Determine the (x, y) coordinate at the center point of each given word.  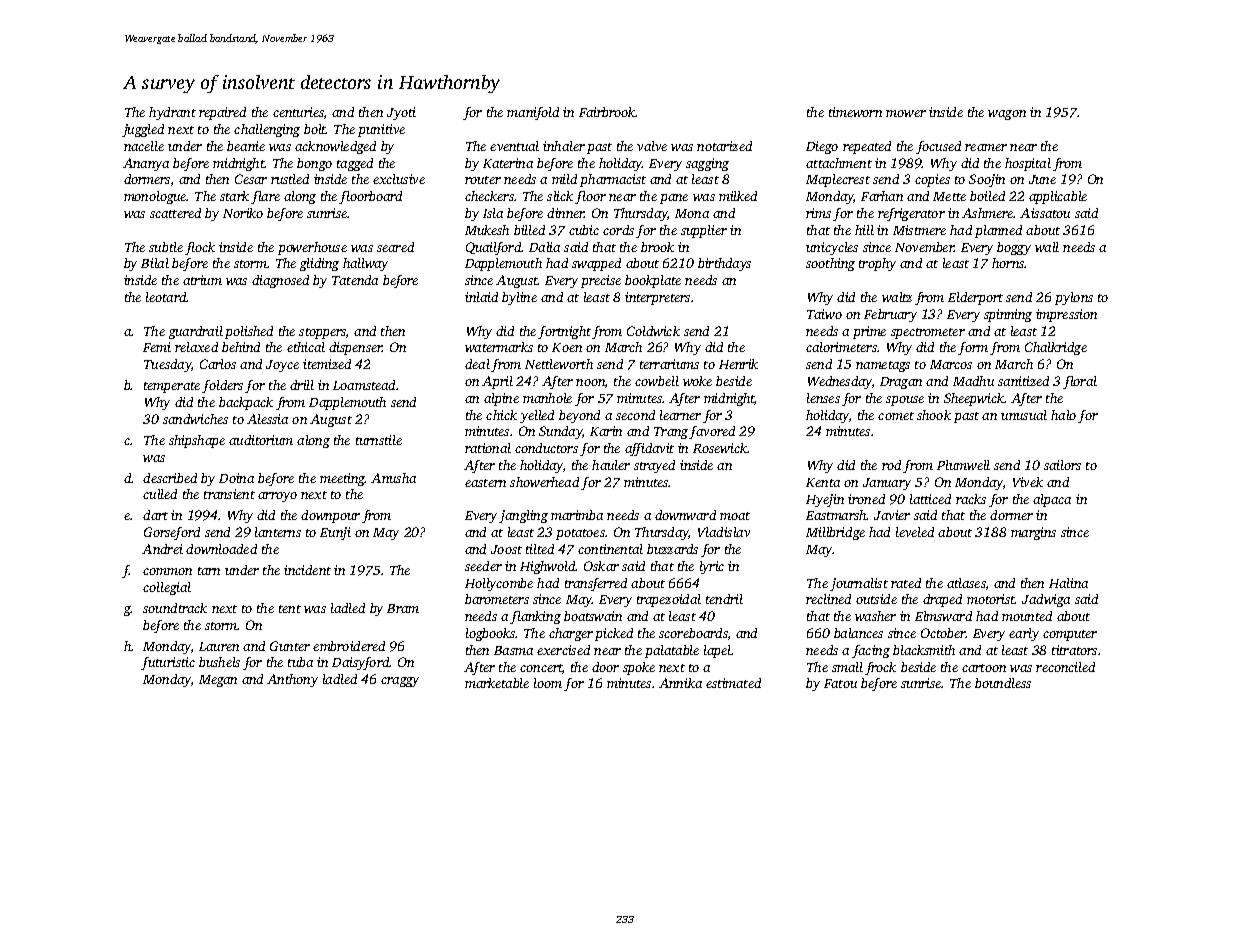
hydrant (172, 113)
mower (906, 113)
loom (548, 683)
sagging (707, 164)
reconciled (1065, 667)
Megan (218, 681)
